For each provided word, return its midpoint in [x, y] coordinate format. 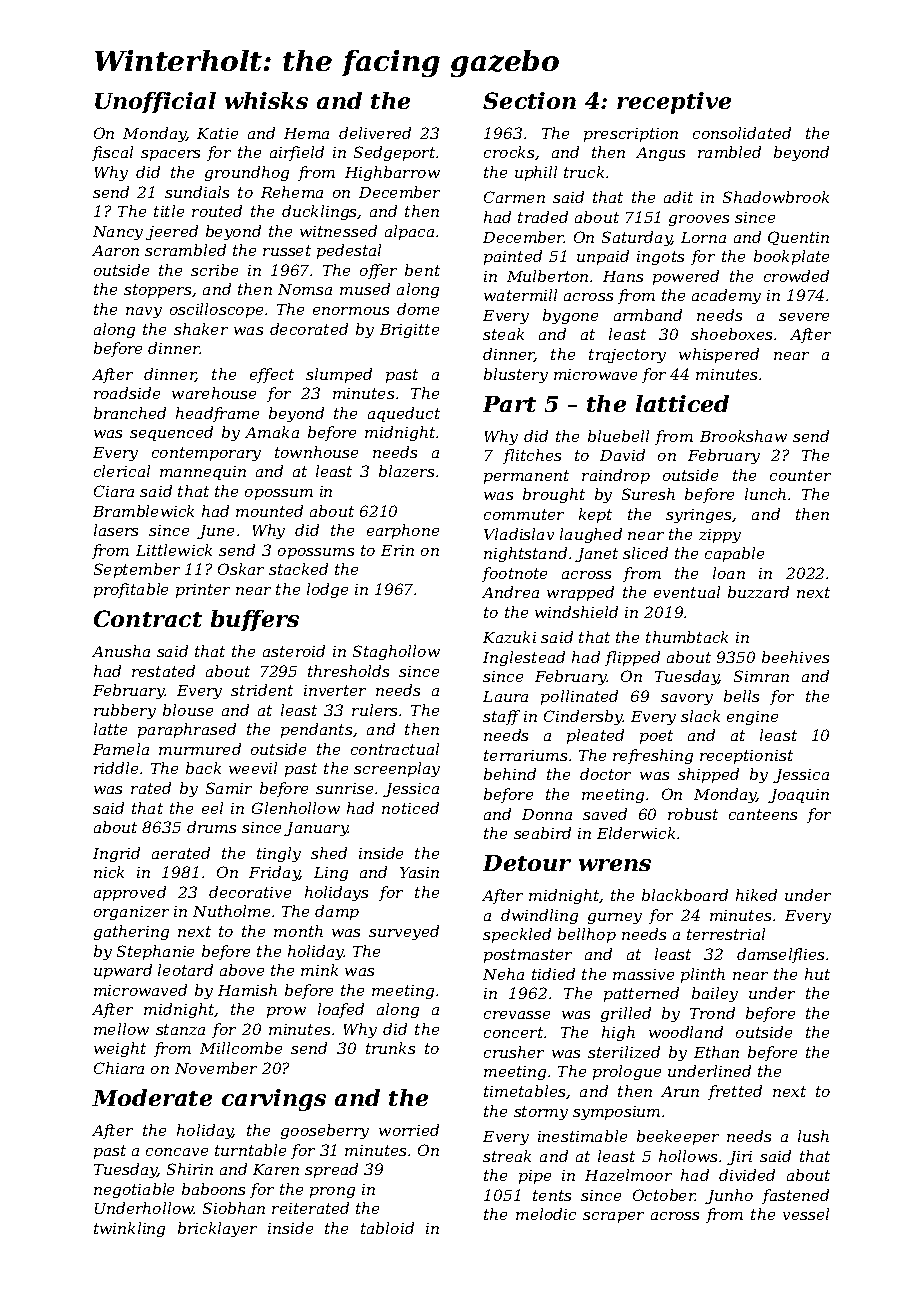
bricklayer [217, 1229]
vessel [806, 1214]
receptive [674, 103]
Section [529, 100]
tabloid [387, 1228]
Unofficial [155, 102]
